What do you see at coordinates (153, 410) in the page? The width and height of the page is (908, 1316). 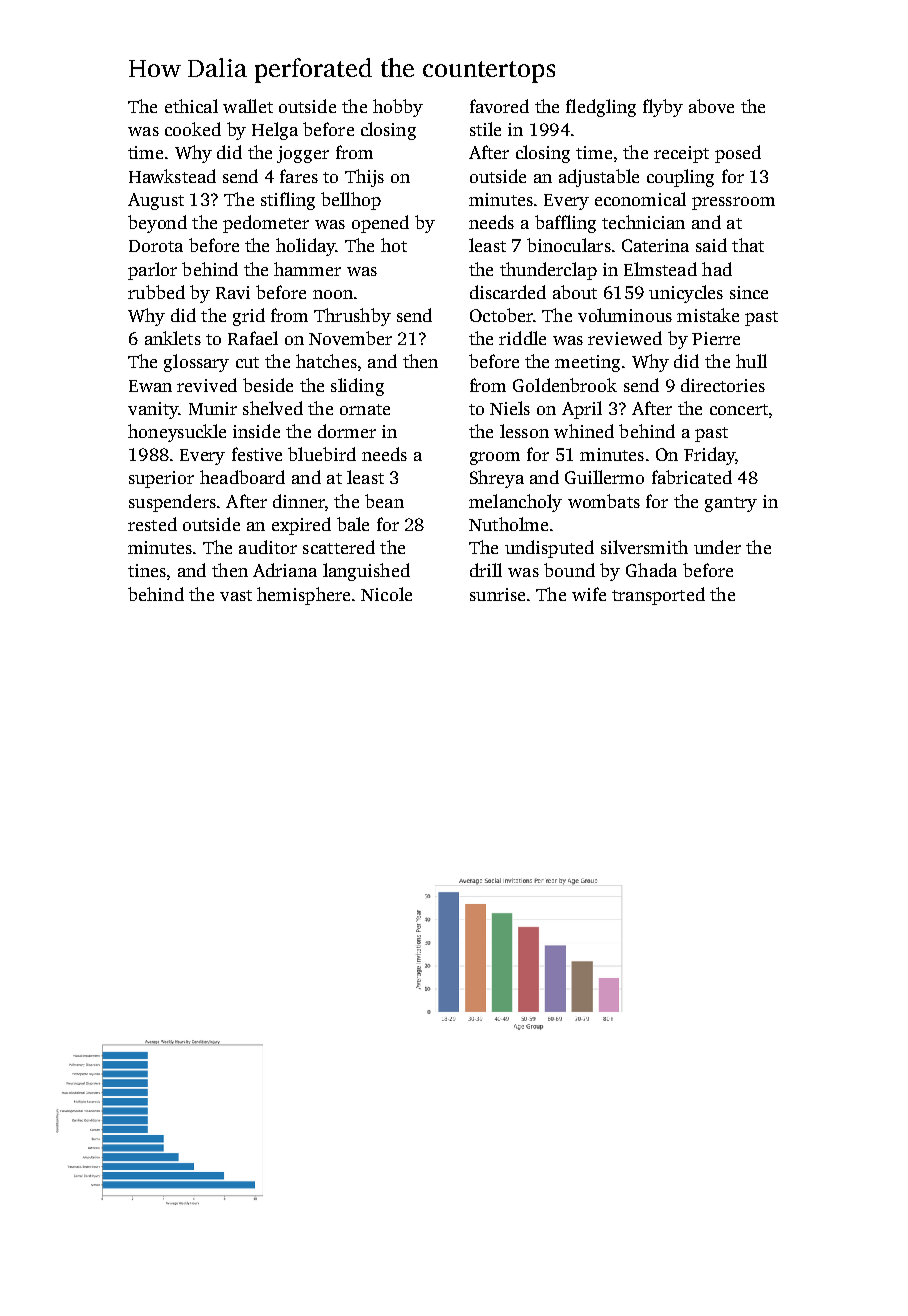 I see `vanity` at bounding box center [153, 410].
